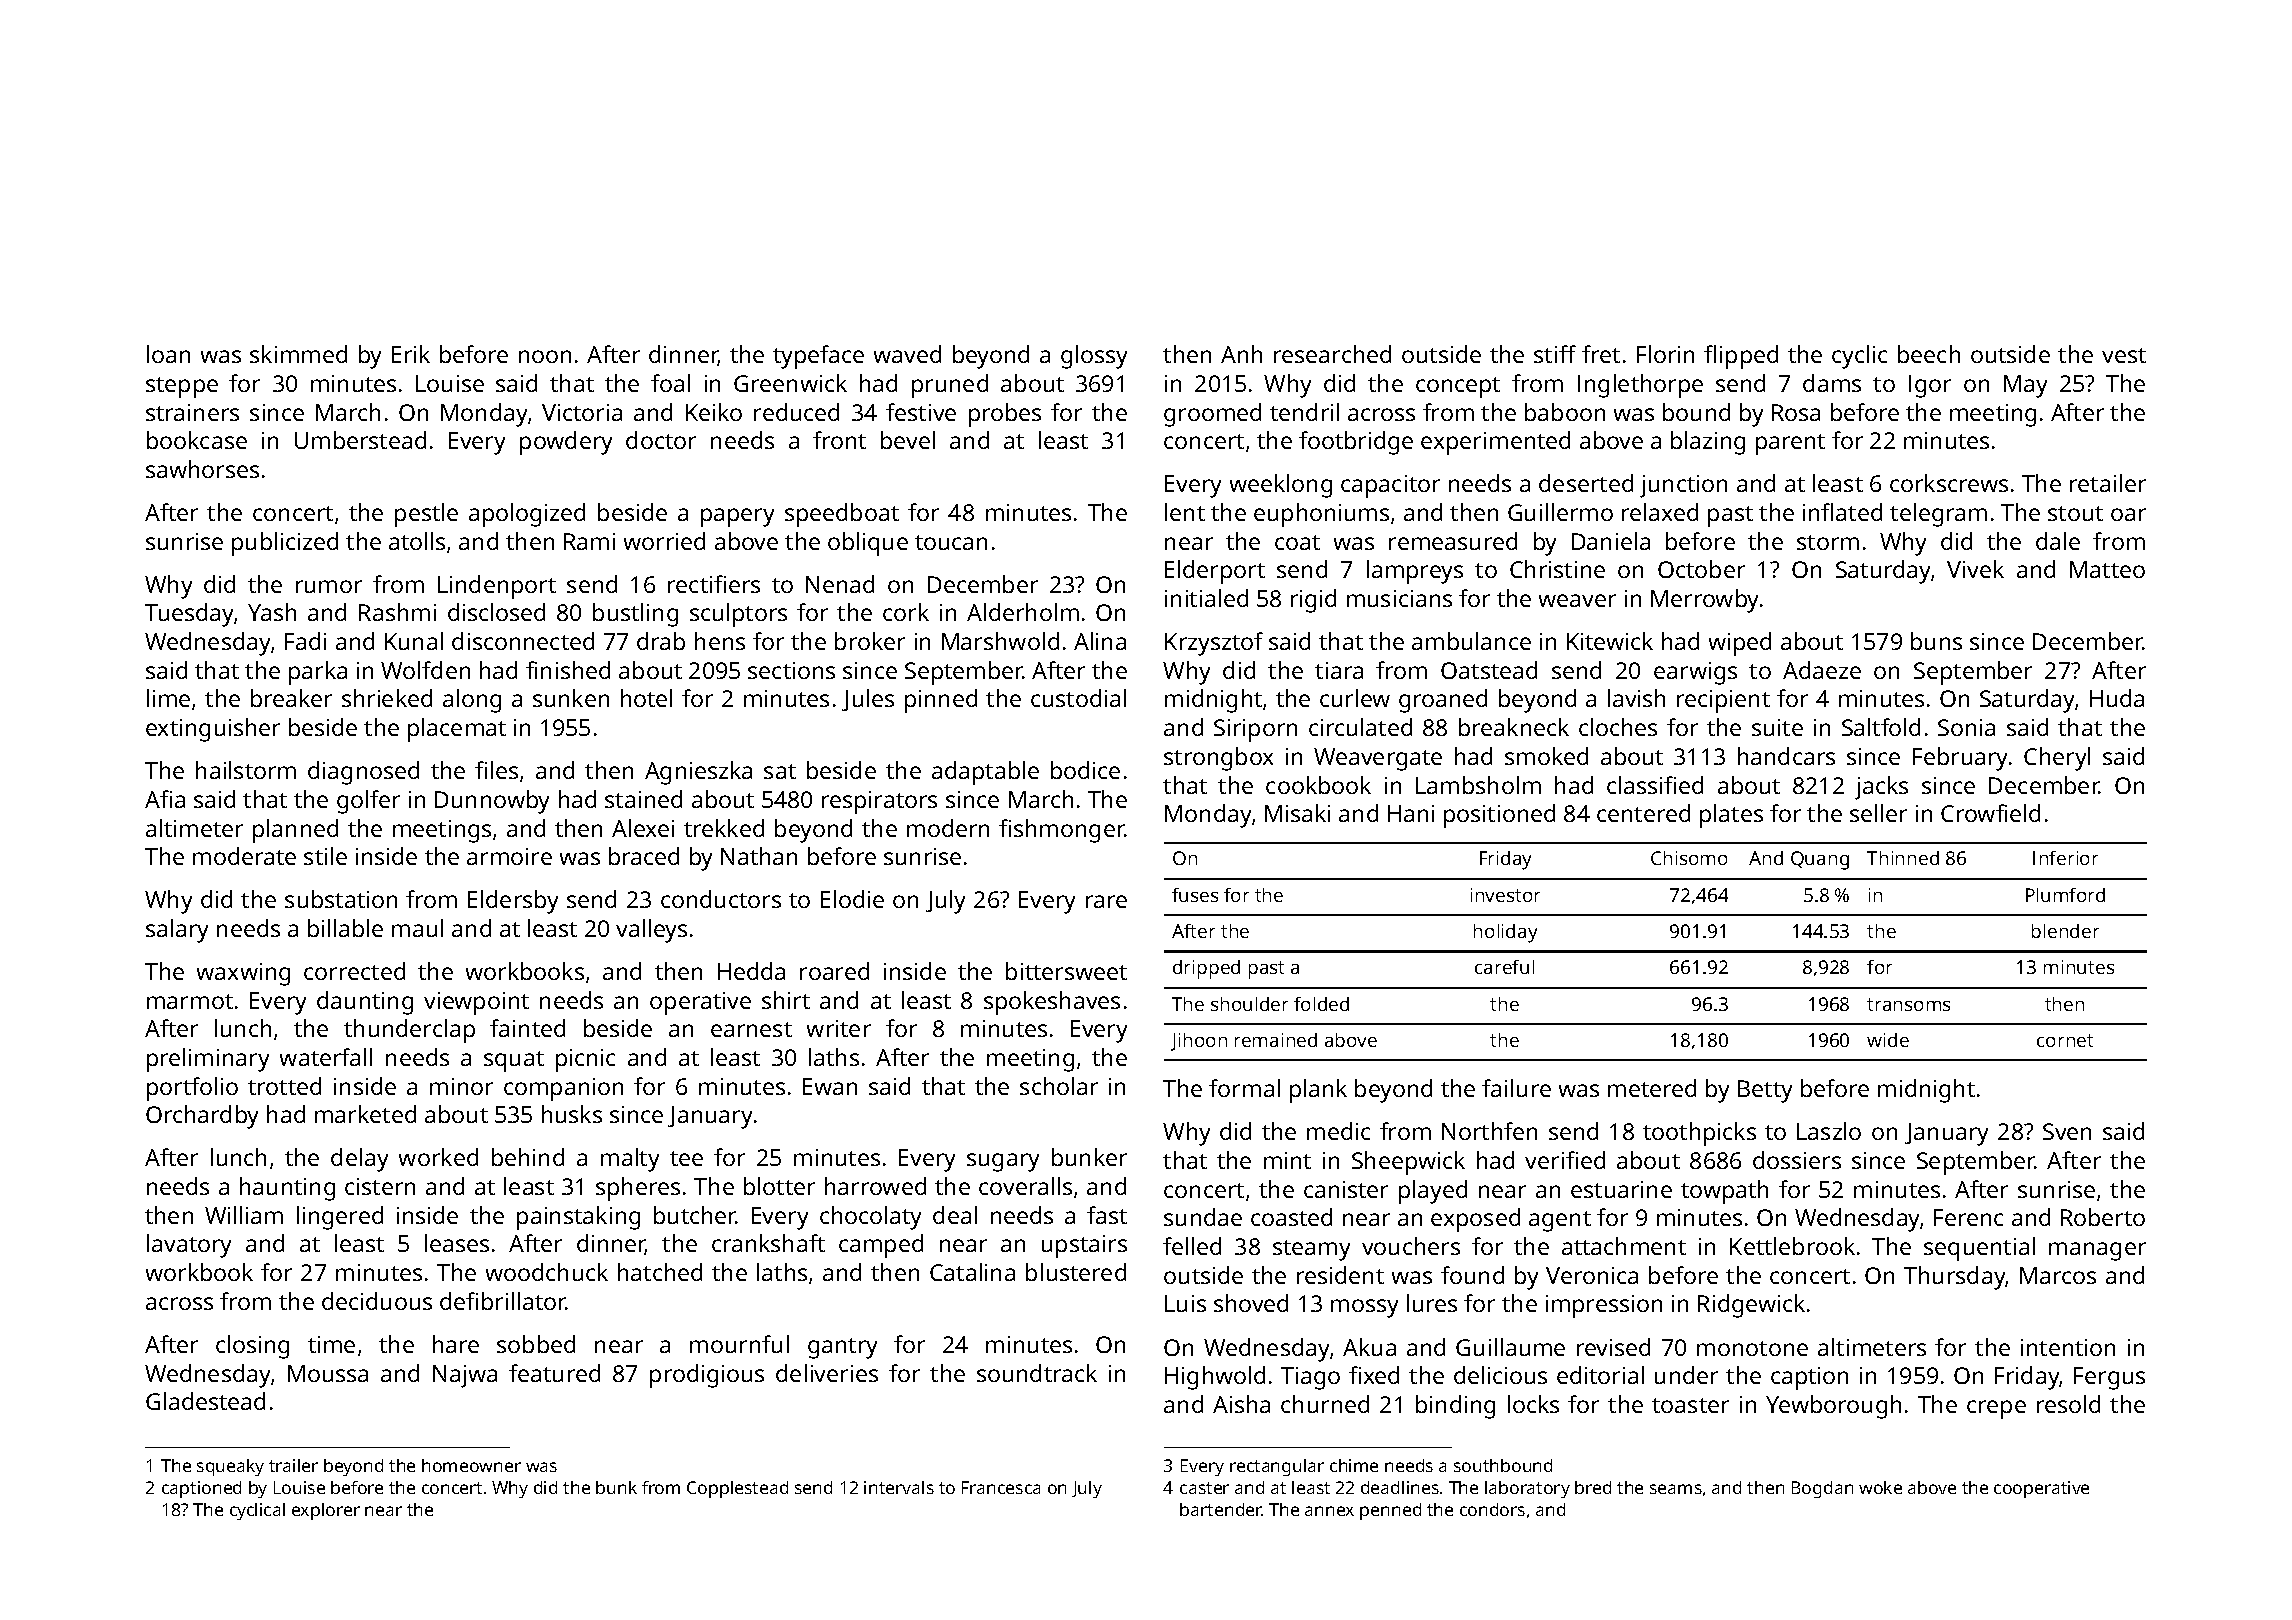  Describe the element at coordinates (908, 440) in the document. I see `bevel` at that location.
